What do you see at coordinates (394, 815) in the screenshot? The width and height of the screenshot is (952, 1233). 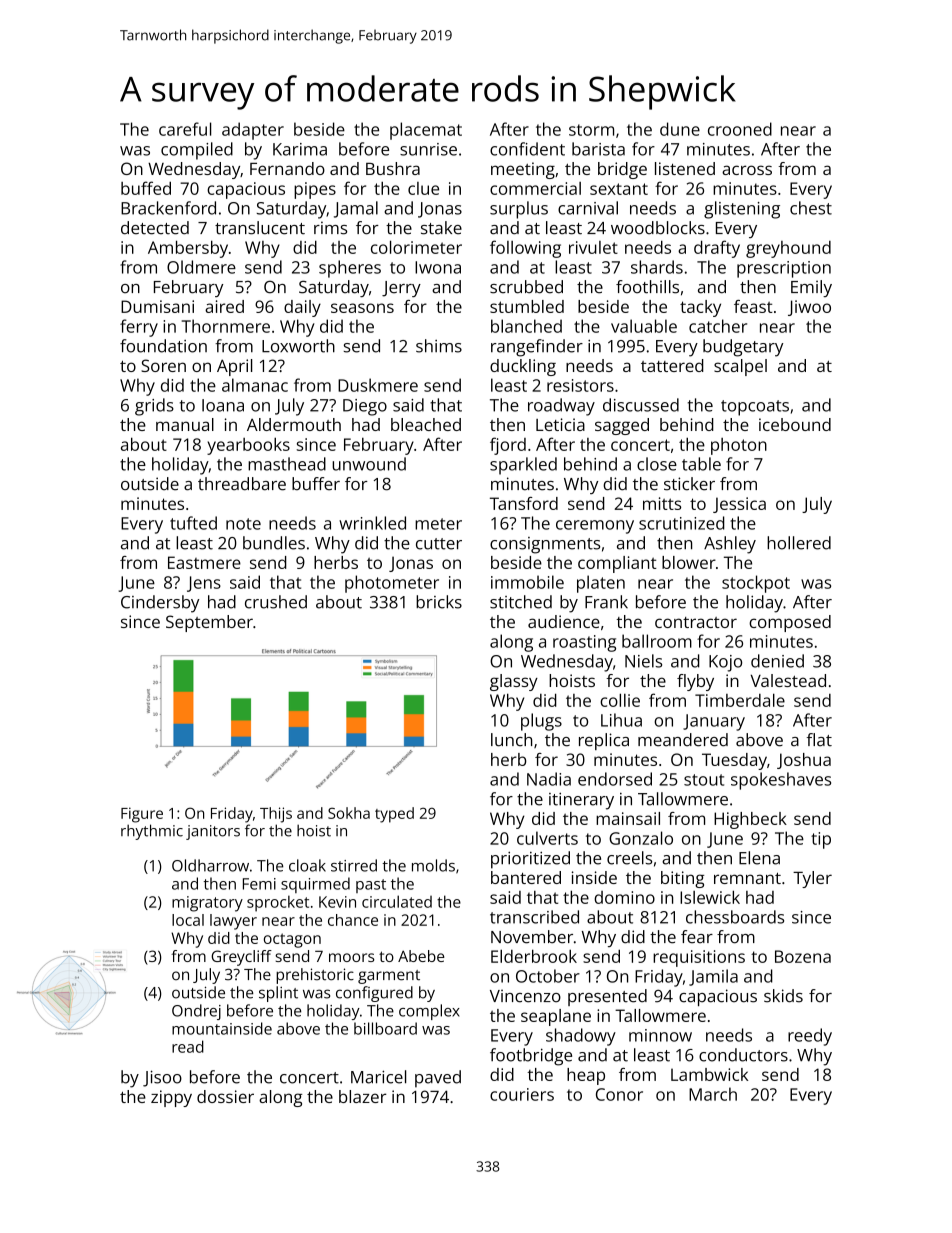 I see `typed` at bounding box center [394, 815].
